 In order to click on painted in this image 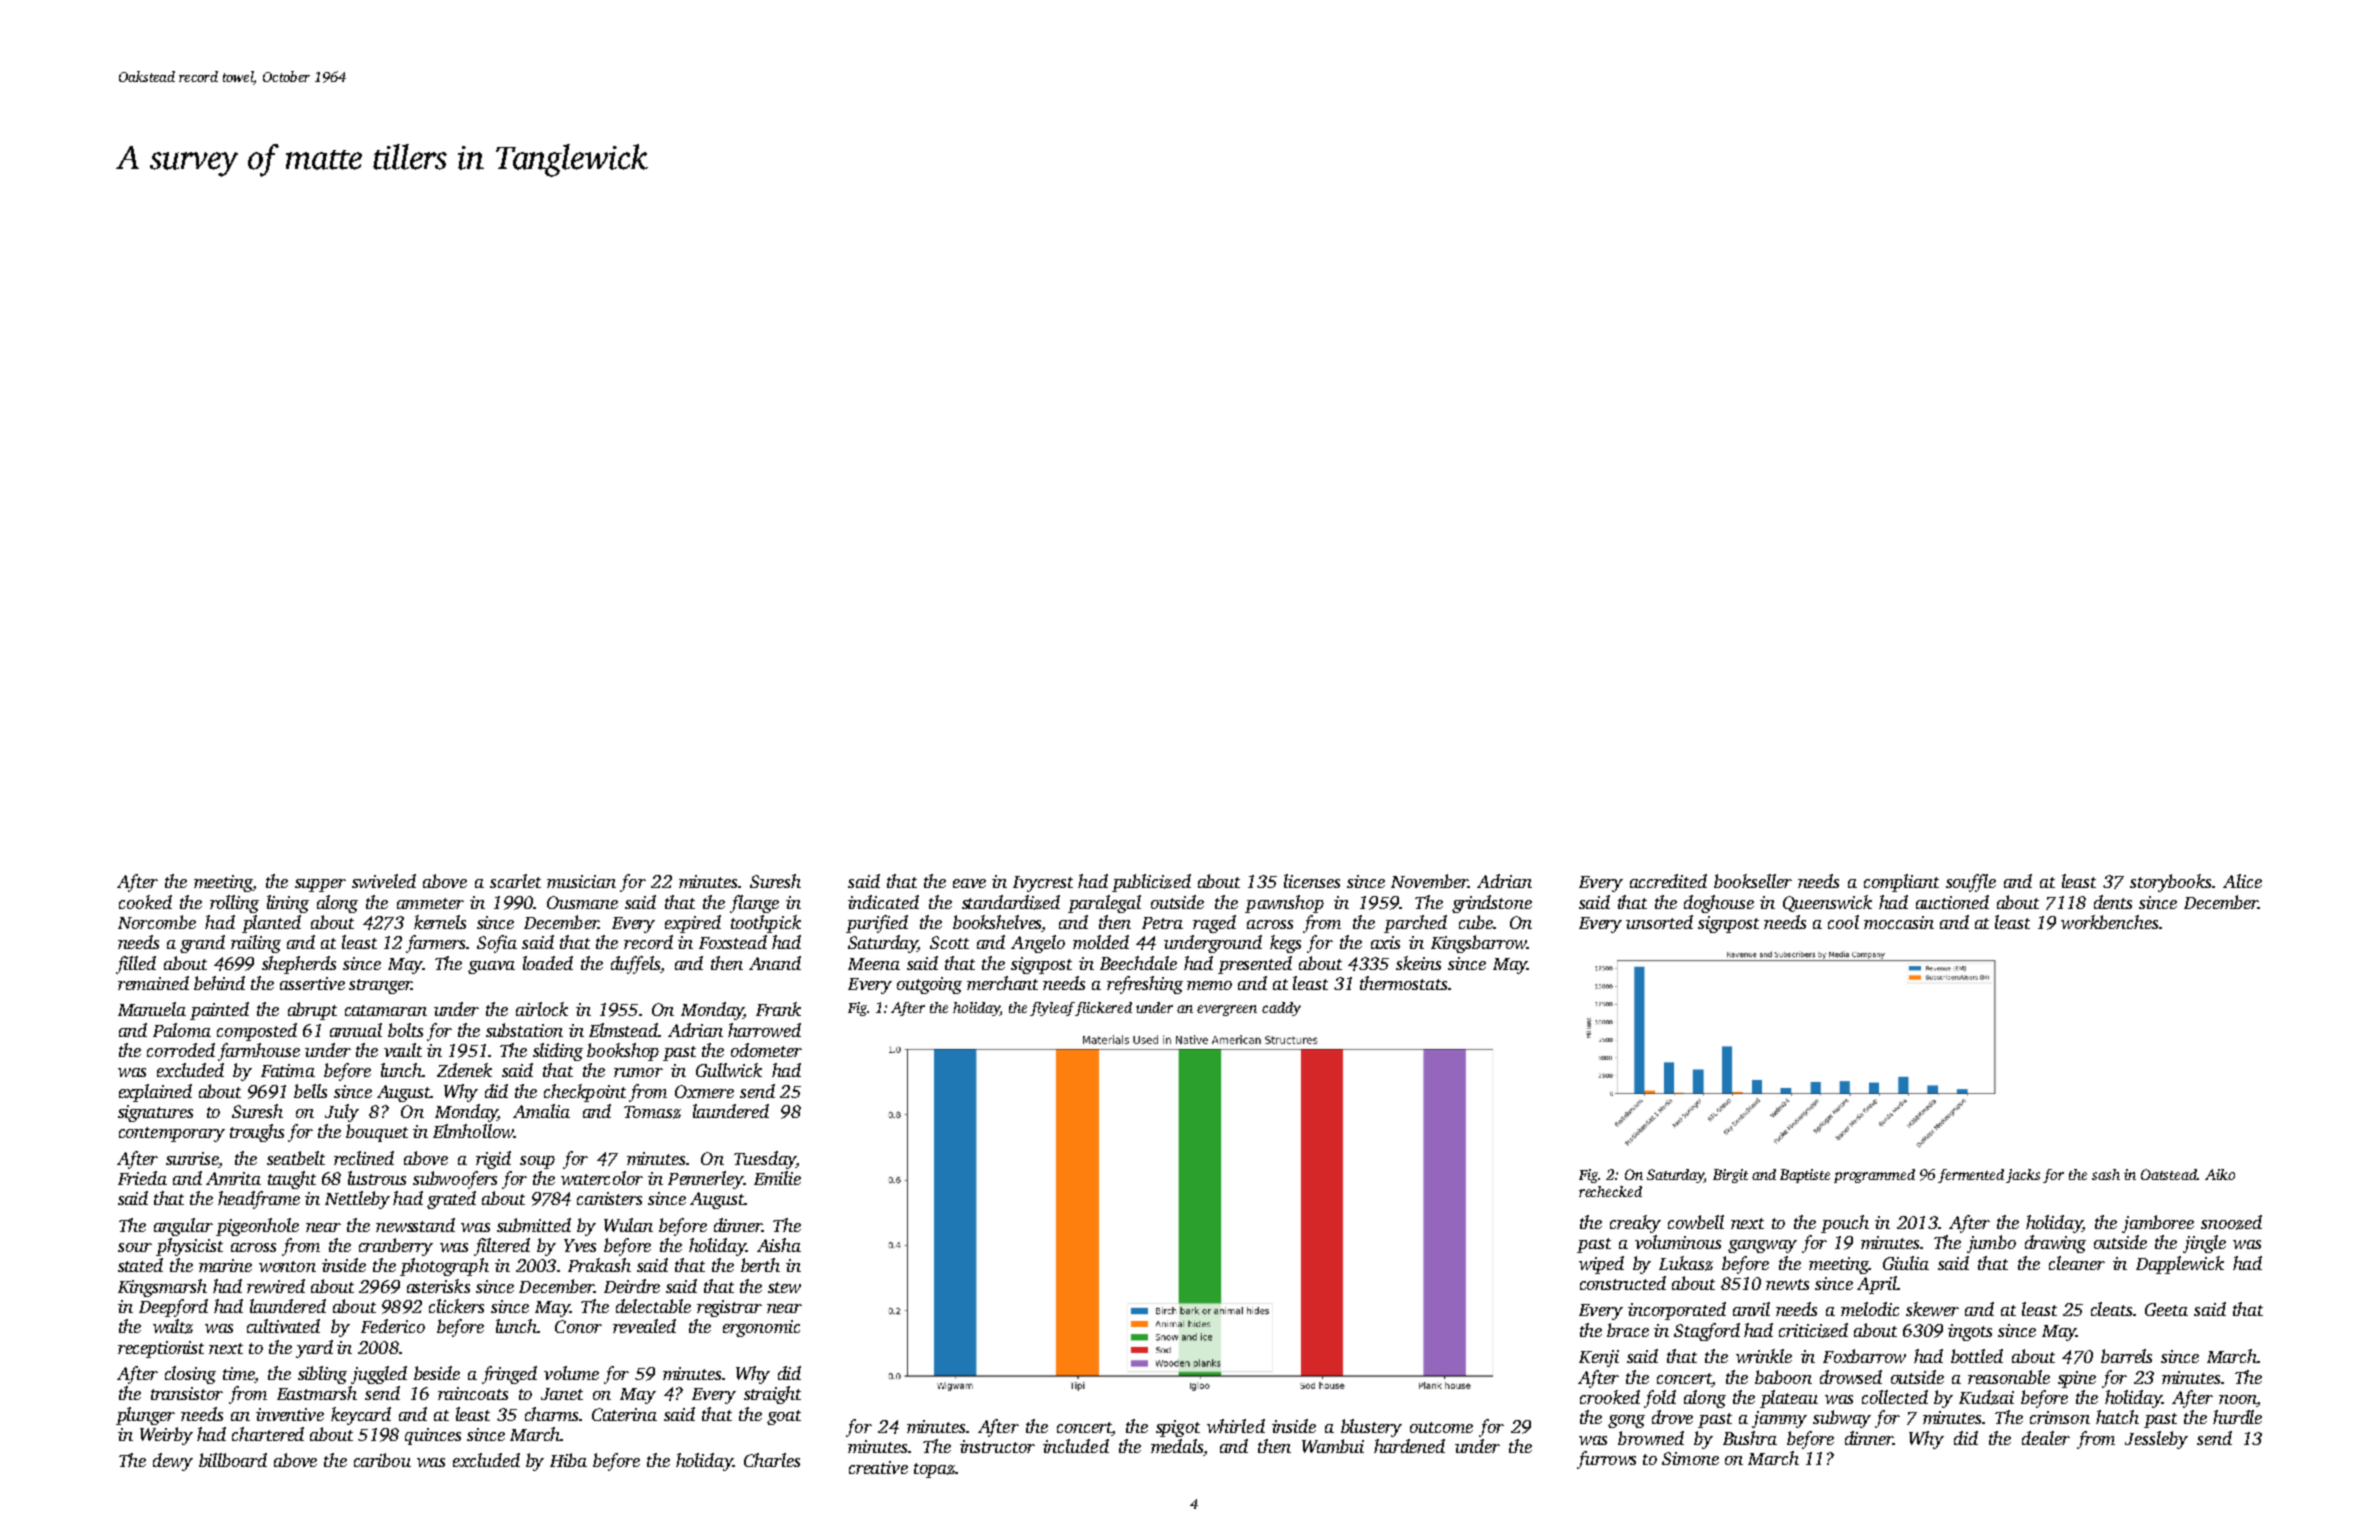, I will do `click(219, 1011)`.
